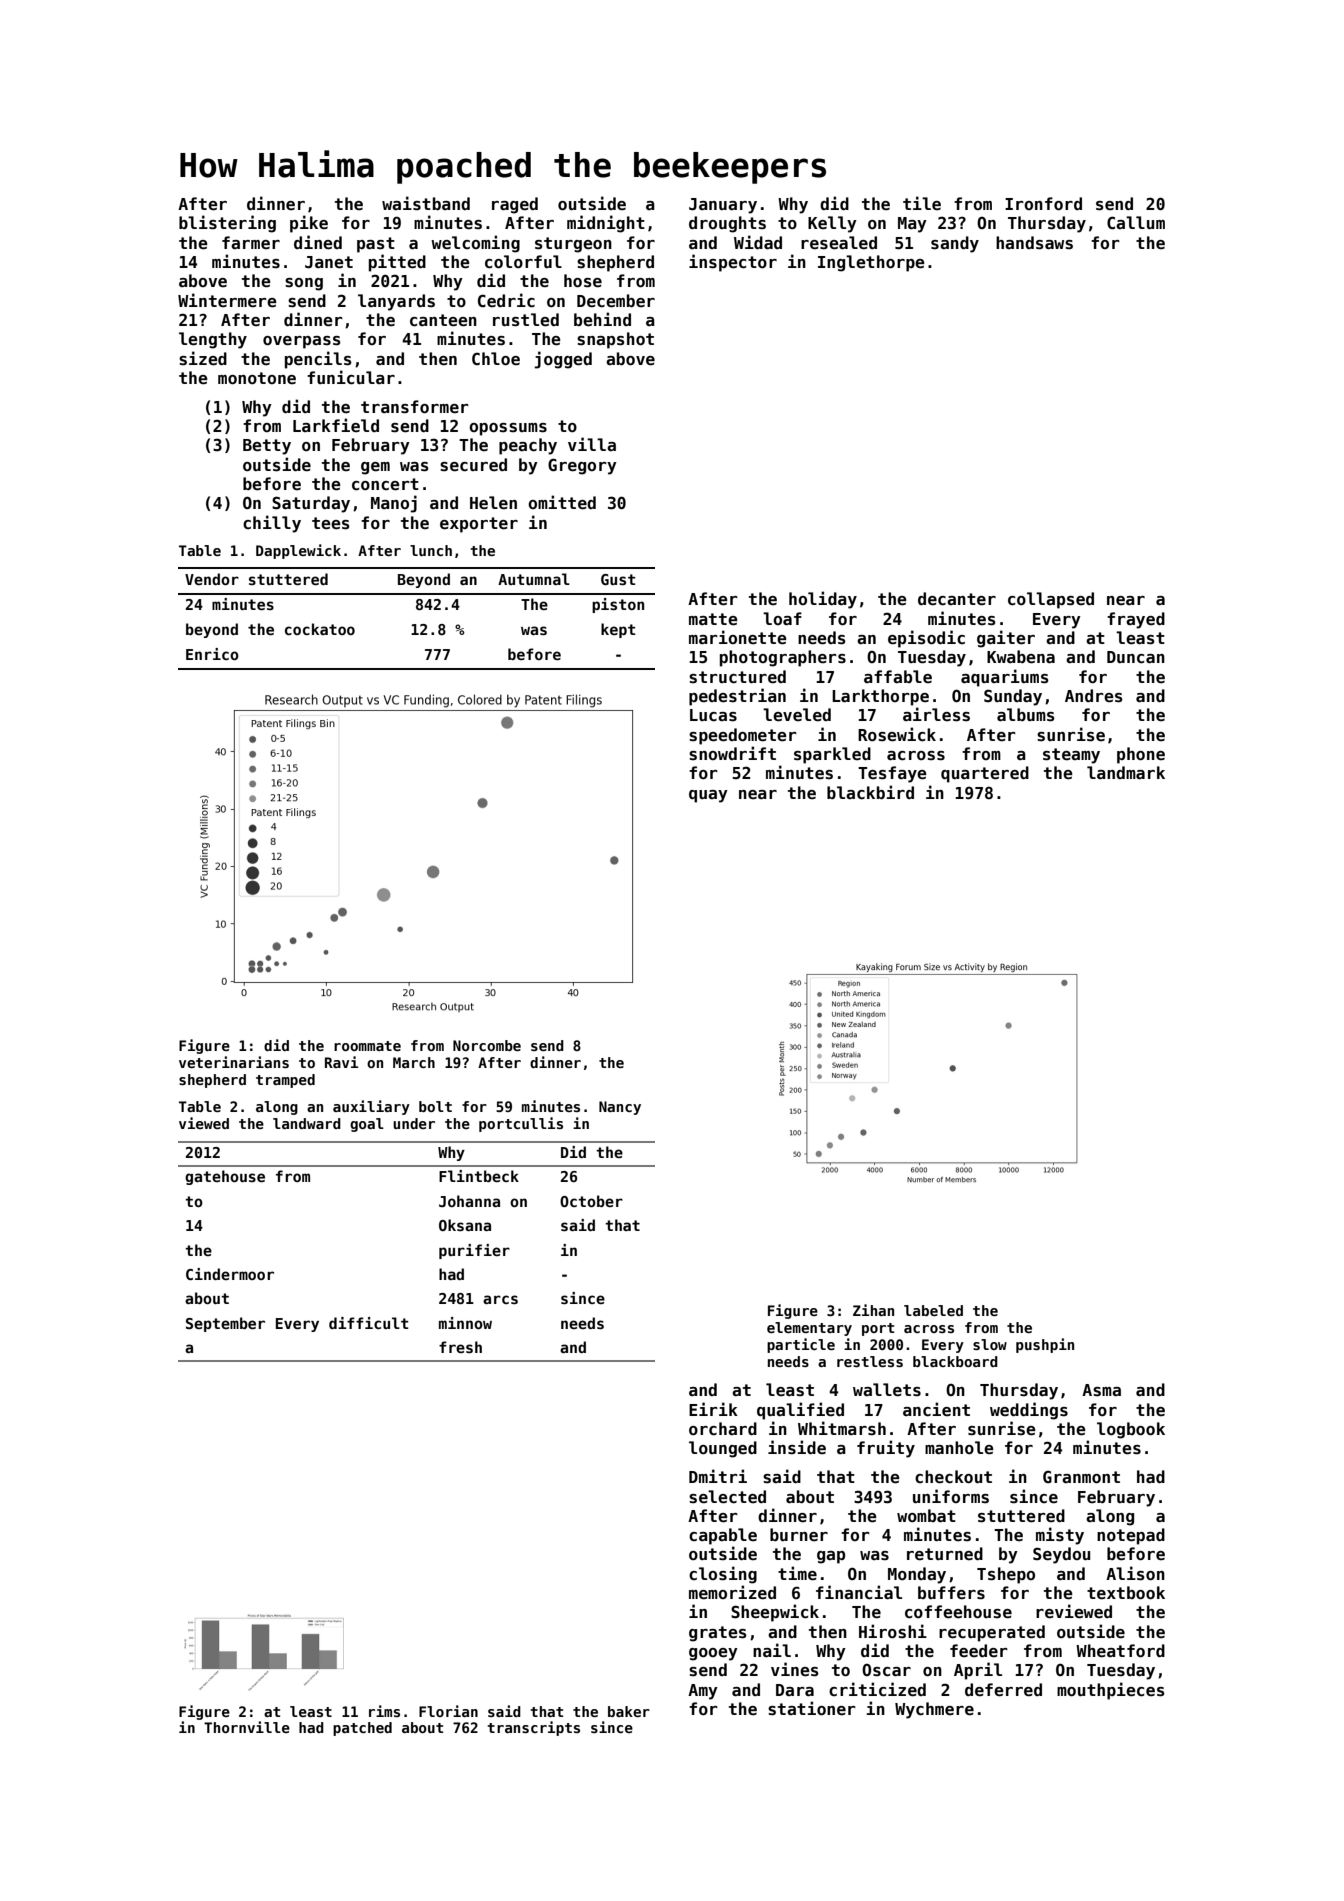 This document has width=1344, height=1901. Describe the element at coordinates (1034, 243) in the document. I see `handsaws` at that location.
